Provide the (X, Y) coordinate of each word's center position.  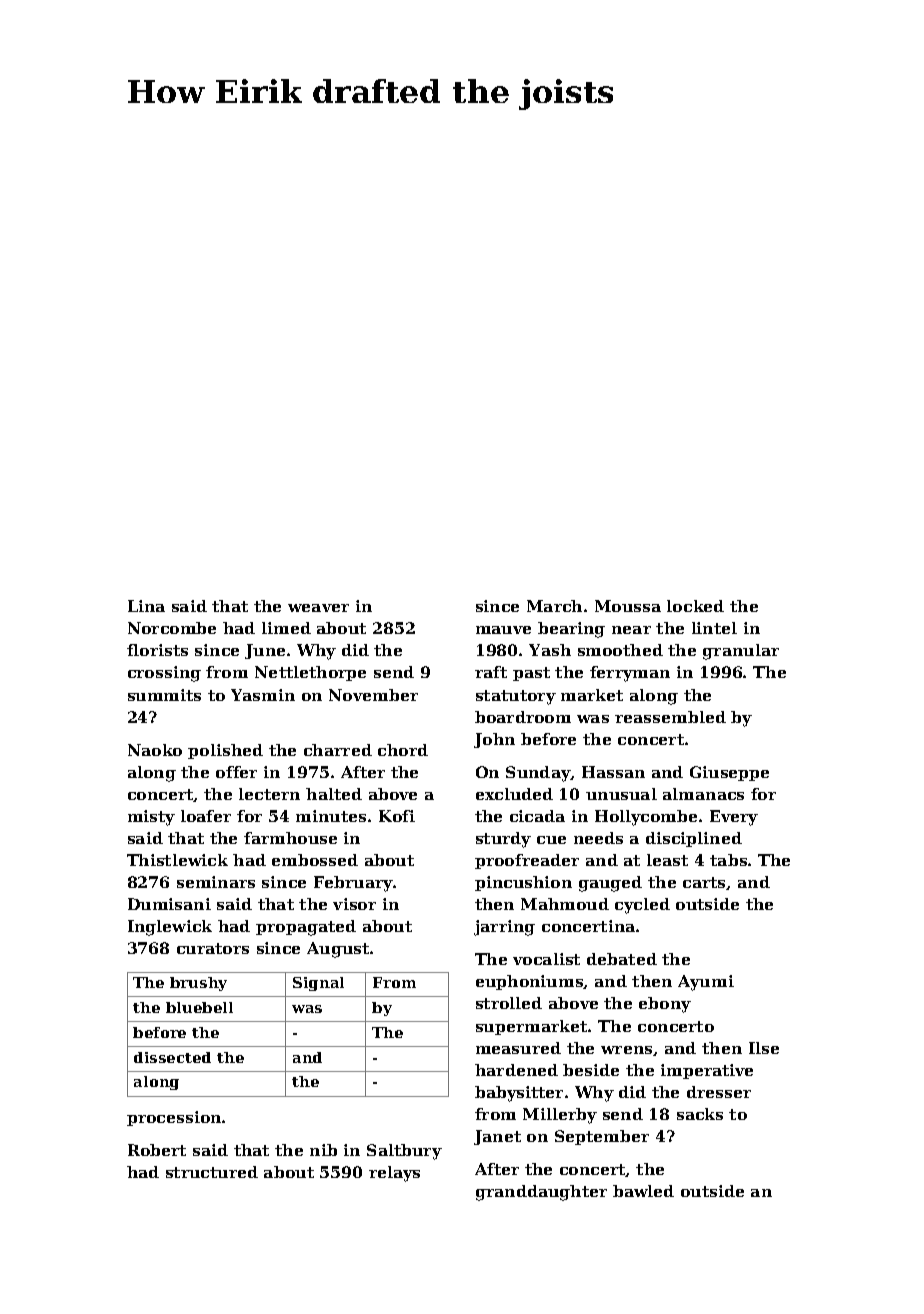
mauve (503, 630)
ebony (665, 1005)
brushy (198, 984)
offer (236, 772)
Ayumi (706, 983)
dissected (172, 1057)
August (338, 950)
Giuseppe (729, 773)
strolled (509, 1003)
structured (212, 1172)
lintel (714, 628)
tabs (728, 860)
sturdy (503, 840)
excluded (514, 794)
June (265, 651)
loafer (206, 816)
